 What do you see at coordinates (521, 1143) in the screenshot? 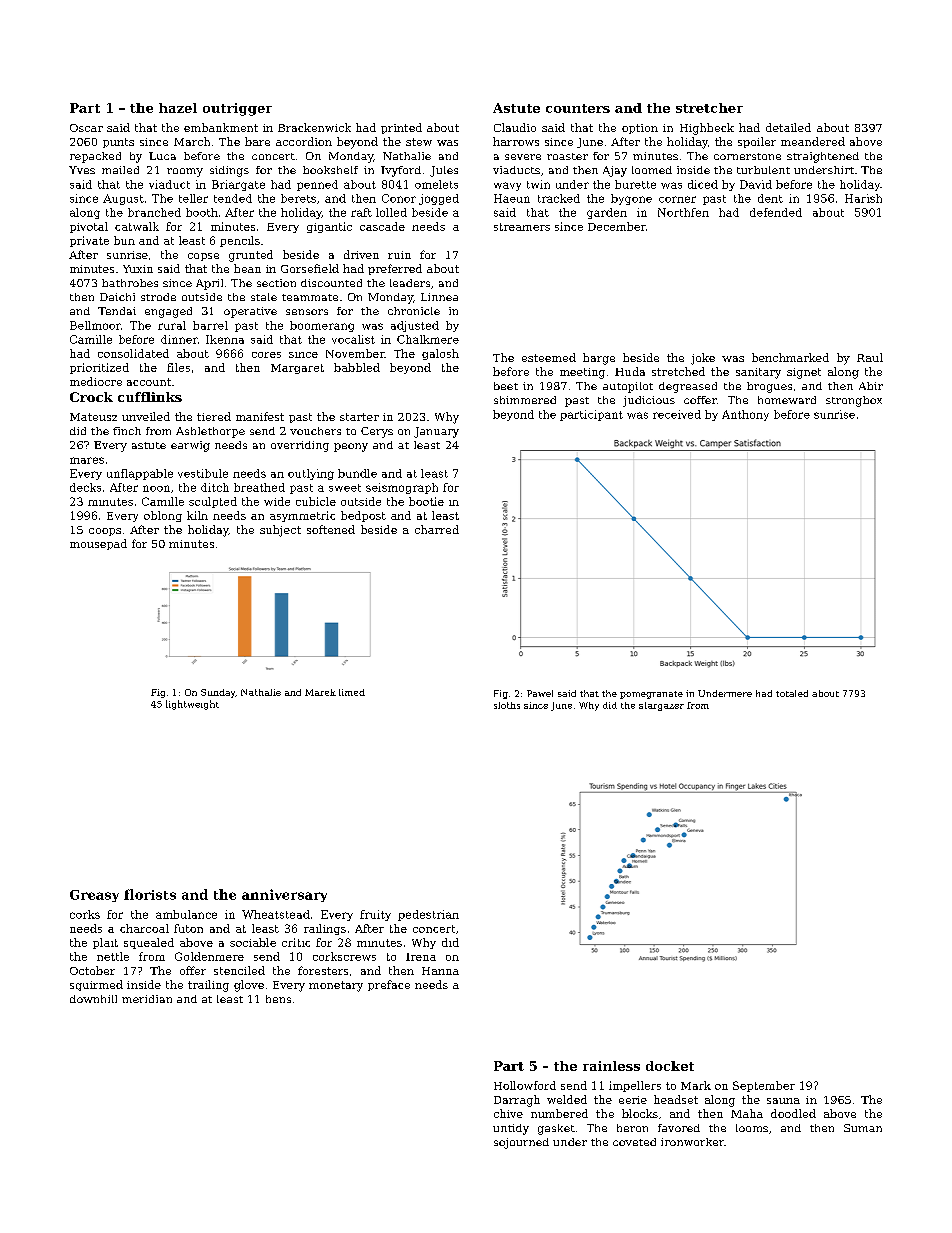
I see `sojourned` at bounding box center [521, 1143].
